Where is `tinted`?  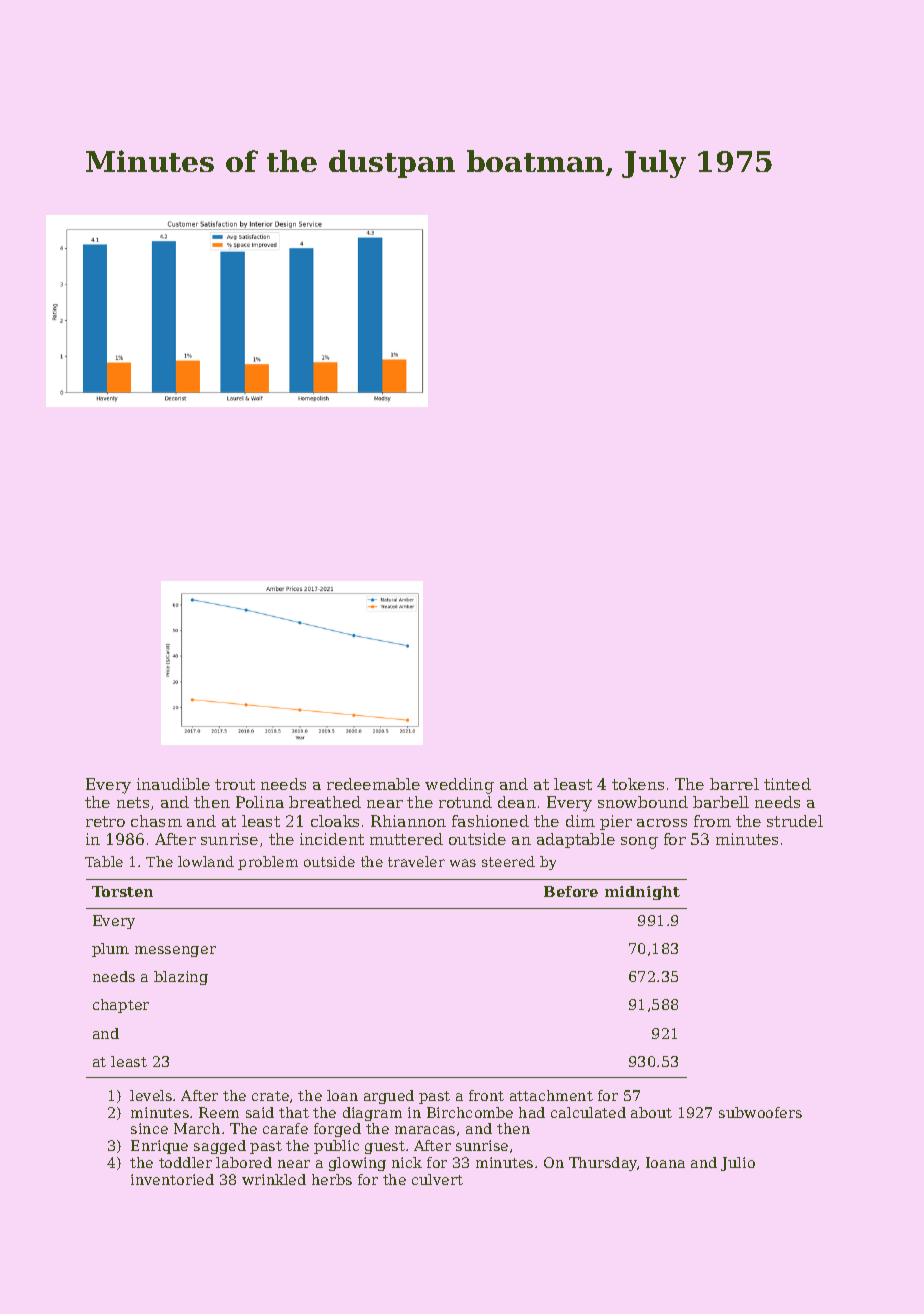
tinted is located at coordinates (787, 784).
